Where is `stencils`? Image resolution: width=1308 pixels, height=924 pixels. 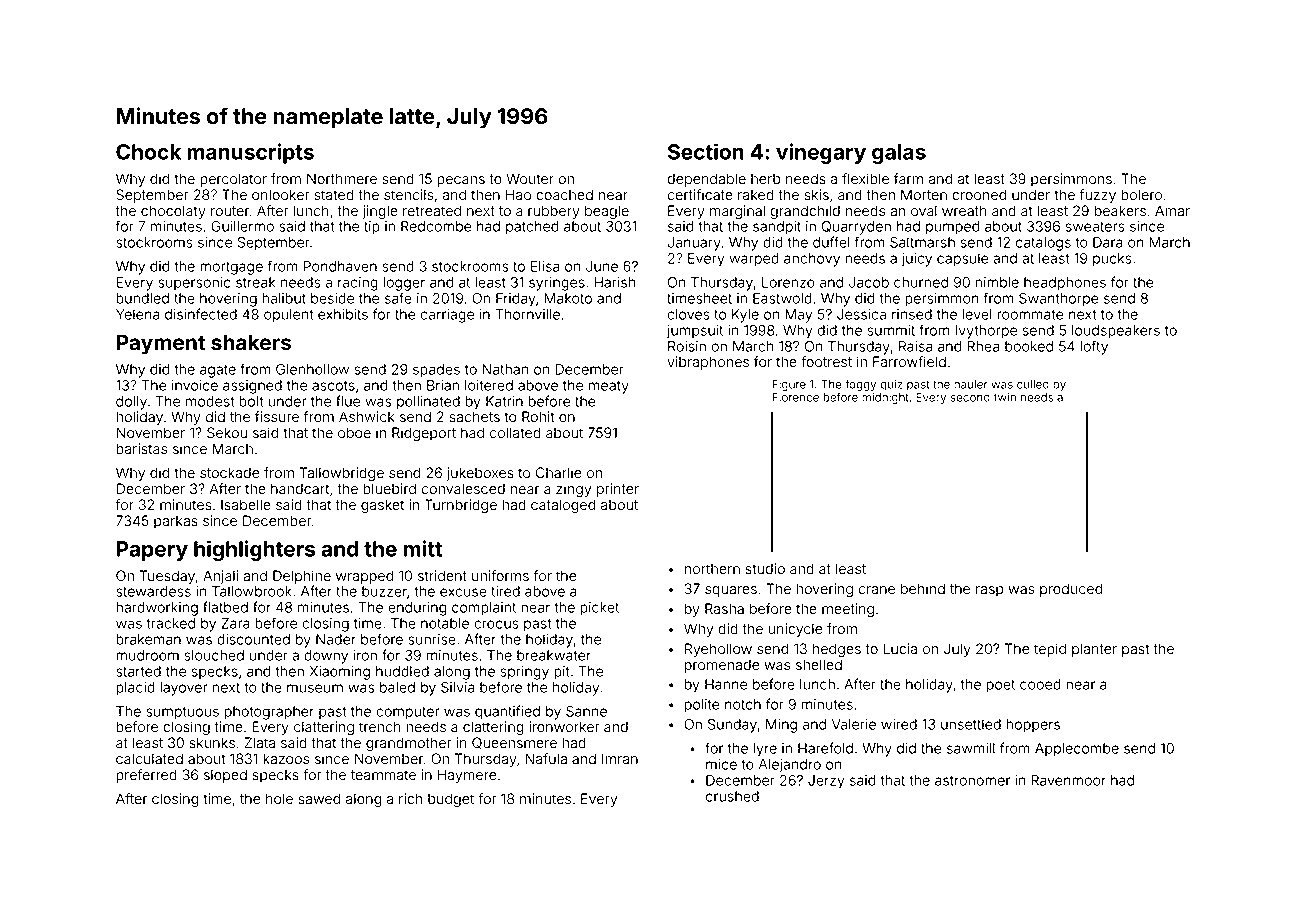
stencils is located at coordinates (409, 195).
